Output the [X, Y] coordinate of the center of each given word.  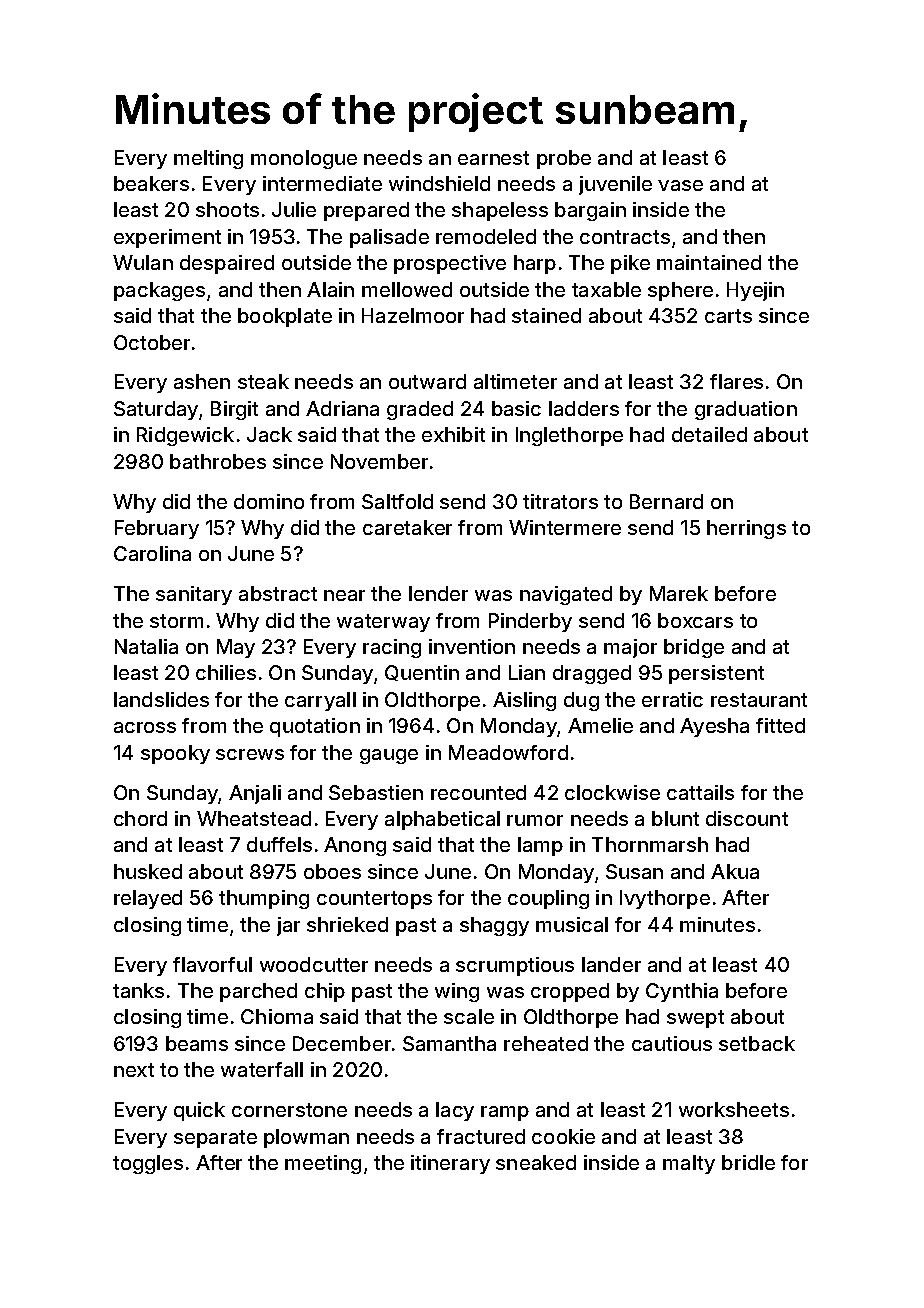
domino [269, 501]
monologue [304, 159]
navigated [566, 595]
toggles [148, 1164]
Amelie [600, 725]
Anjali [255, 794]
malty [689, 1164]
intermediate [322, 183]
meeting [323, 1164]
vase [680, 185]
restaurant [759, 700]
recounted [478, 792]
